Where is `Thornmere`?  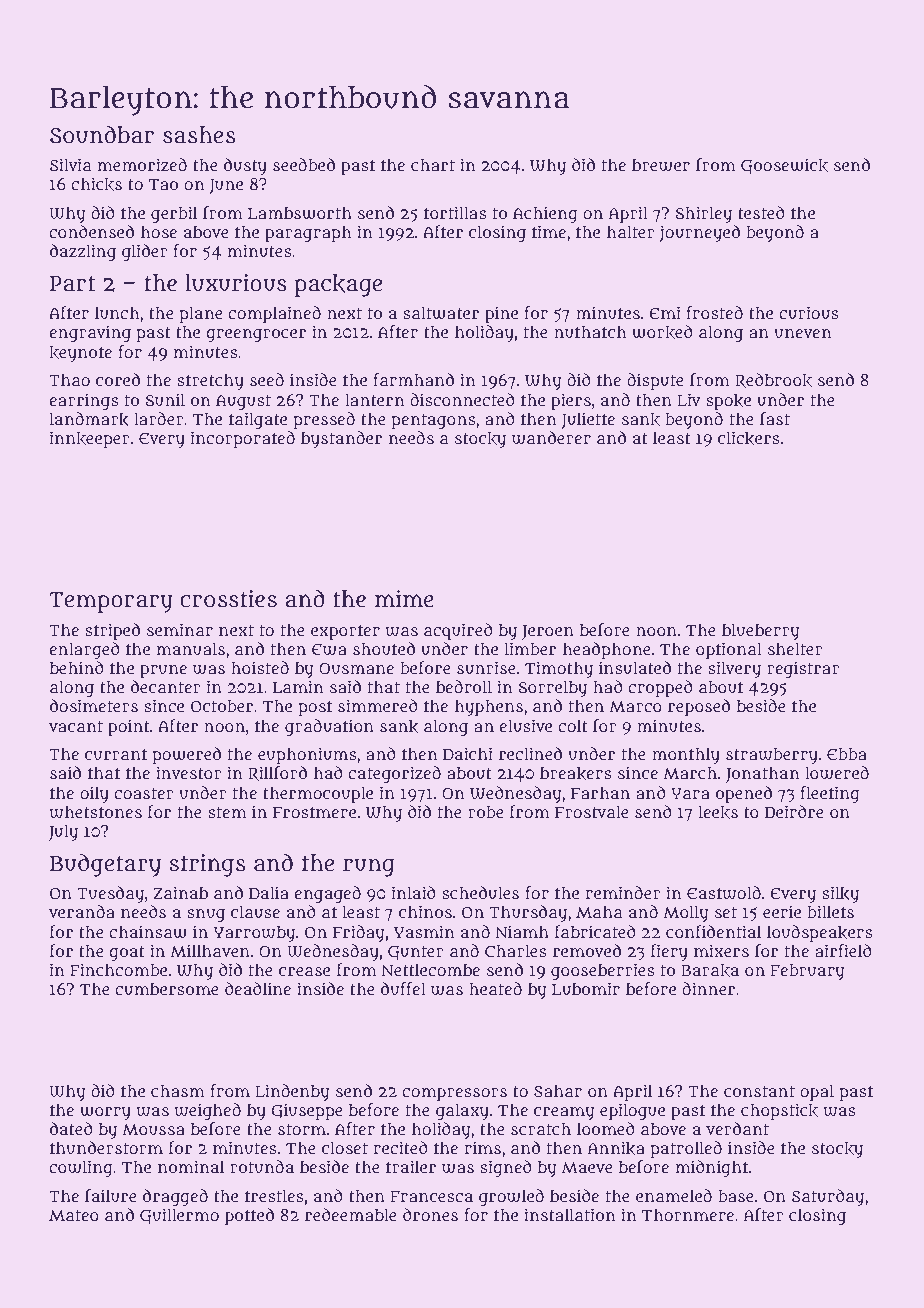 Thornmere is located at coordinates (688, 1214).
